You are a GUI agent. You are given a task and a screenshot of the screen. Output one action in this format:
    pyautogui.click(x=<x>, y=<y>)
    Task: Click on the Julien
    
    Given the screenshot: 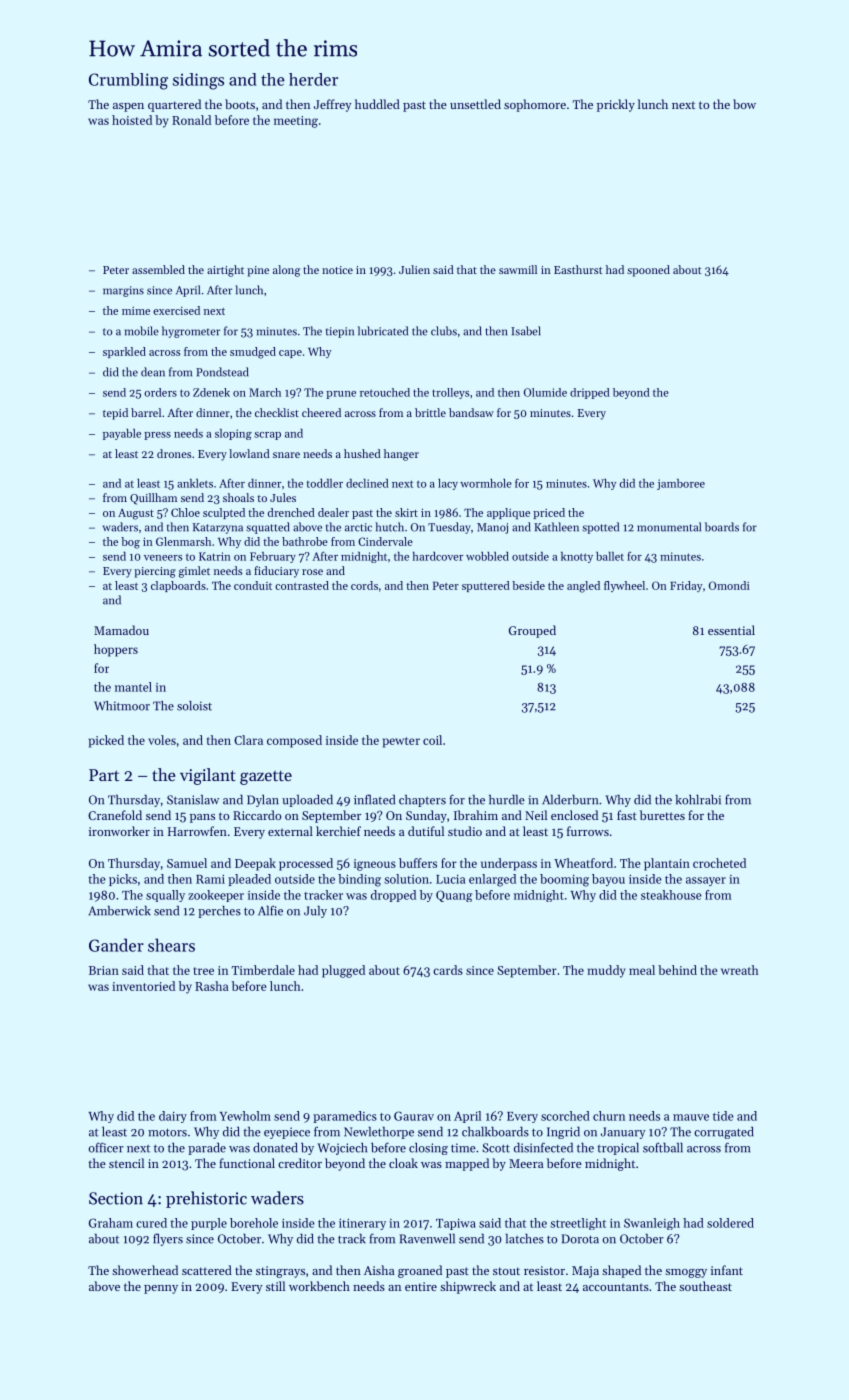 What is the action you would take?
    pyautogui.click(x=414, y=269)
